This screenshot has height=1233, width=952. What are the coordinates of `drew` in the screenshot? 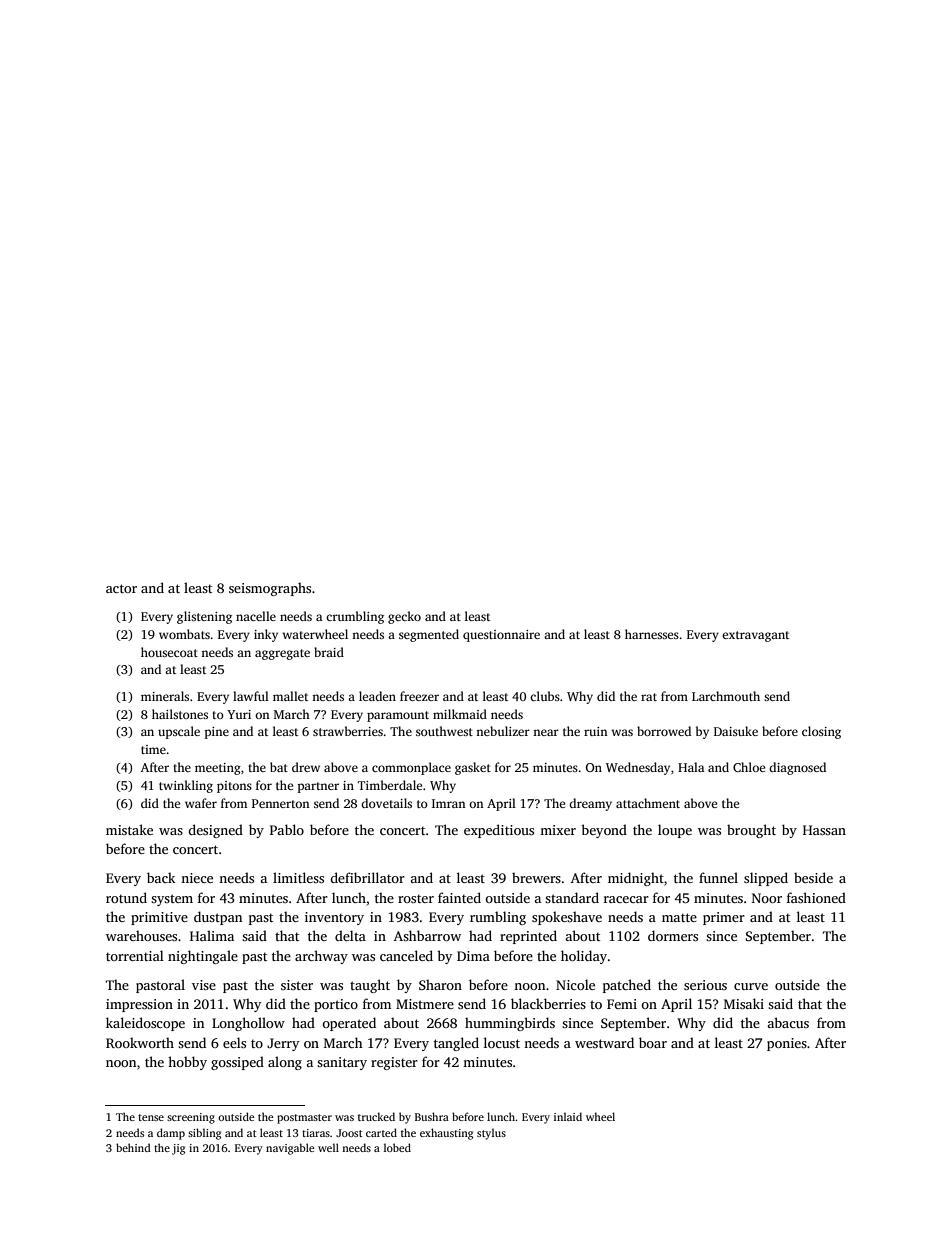 It's located at (306, 767).
